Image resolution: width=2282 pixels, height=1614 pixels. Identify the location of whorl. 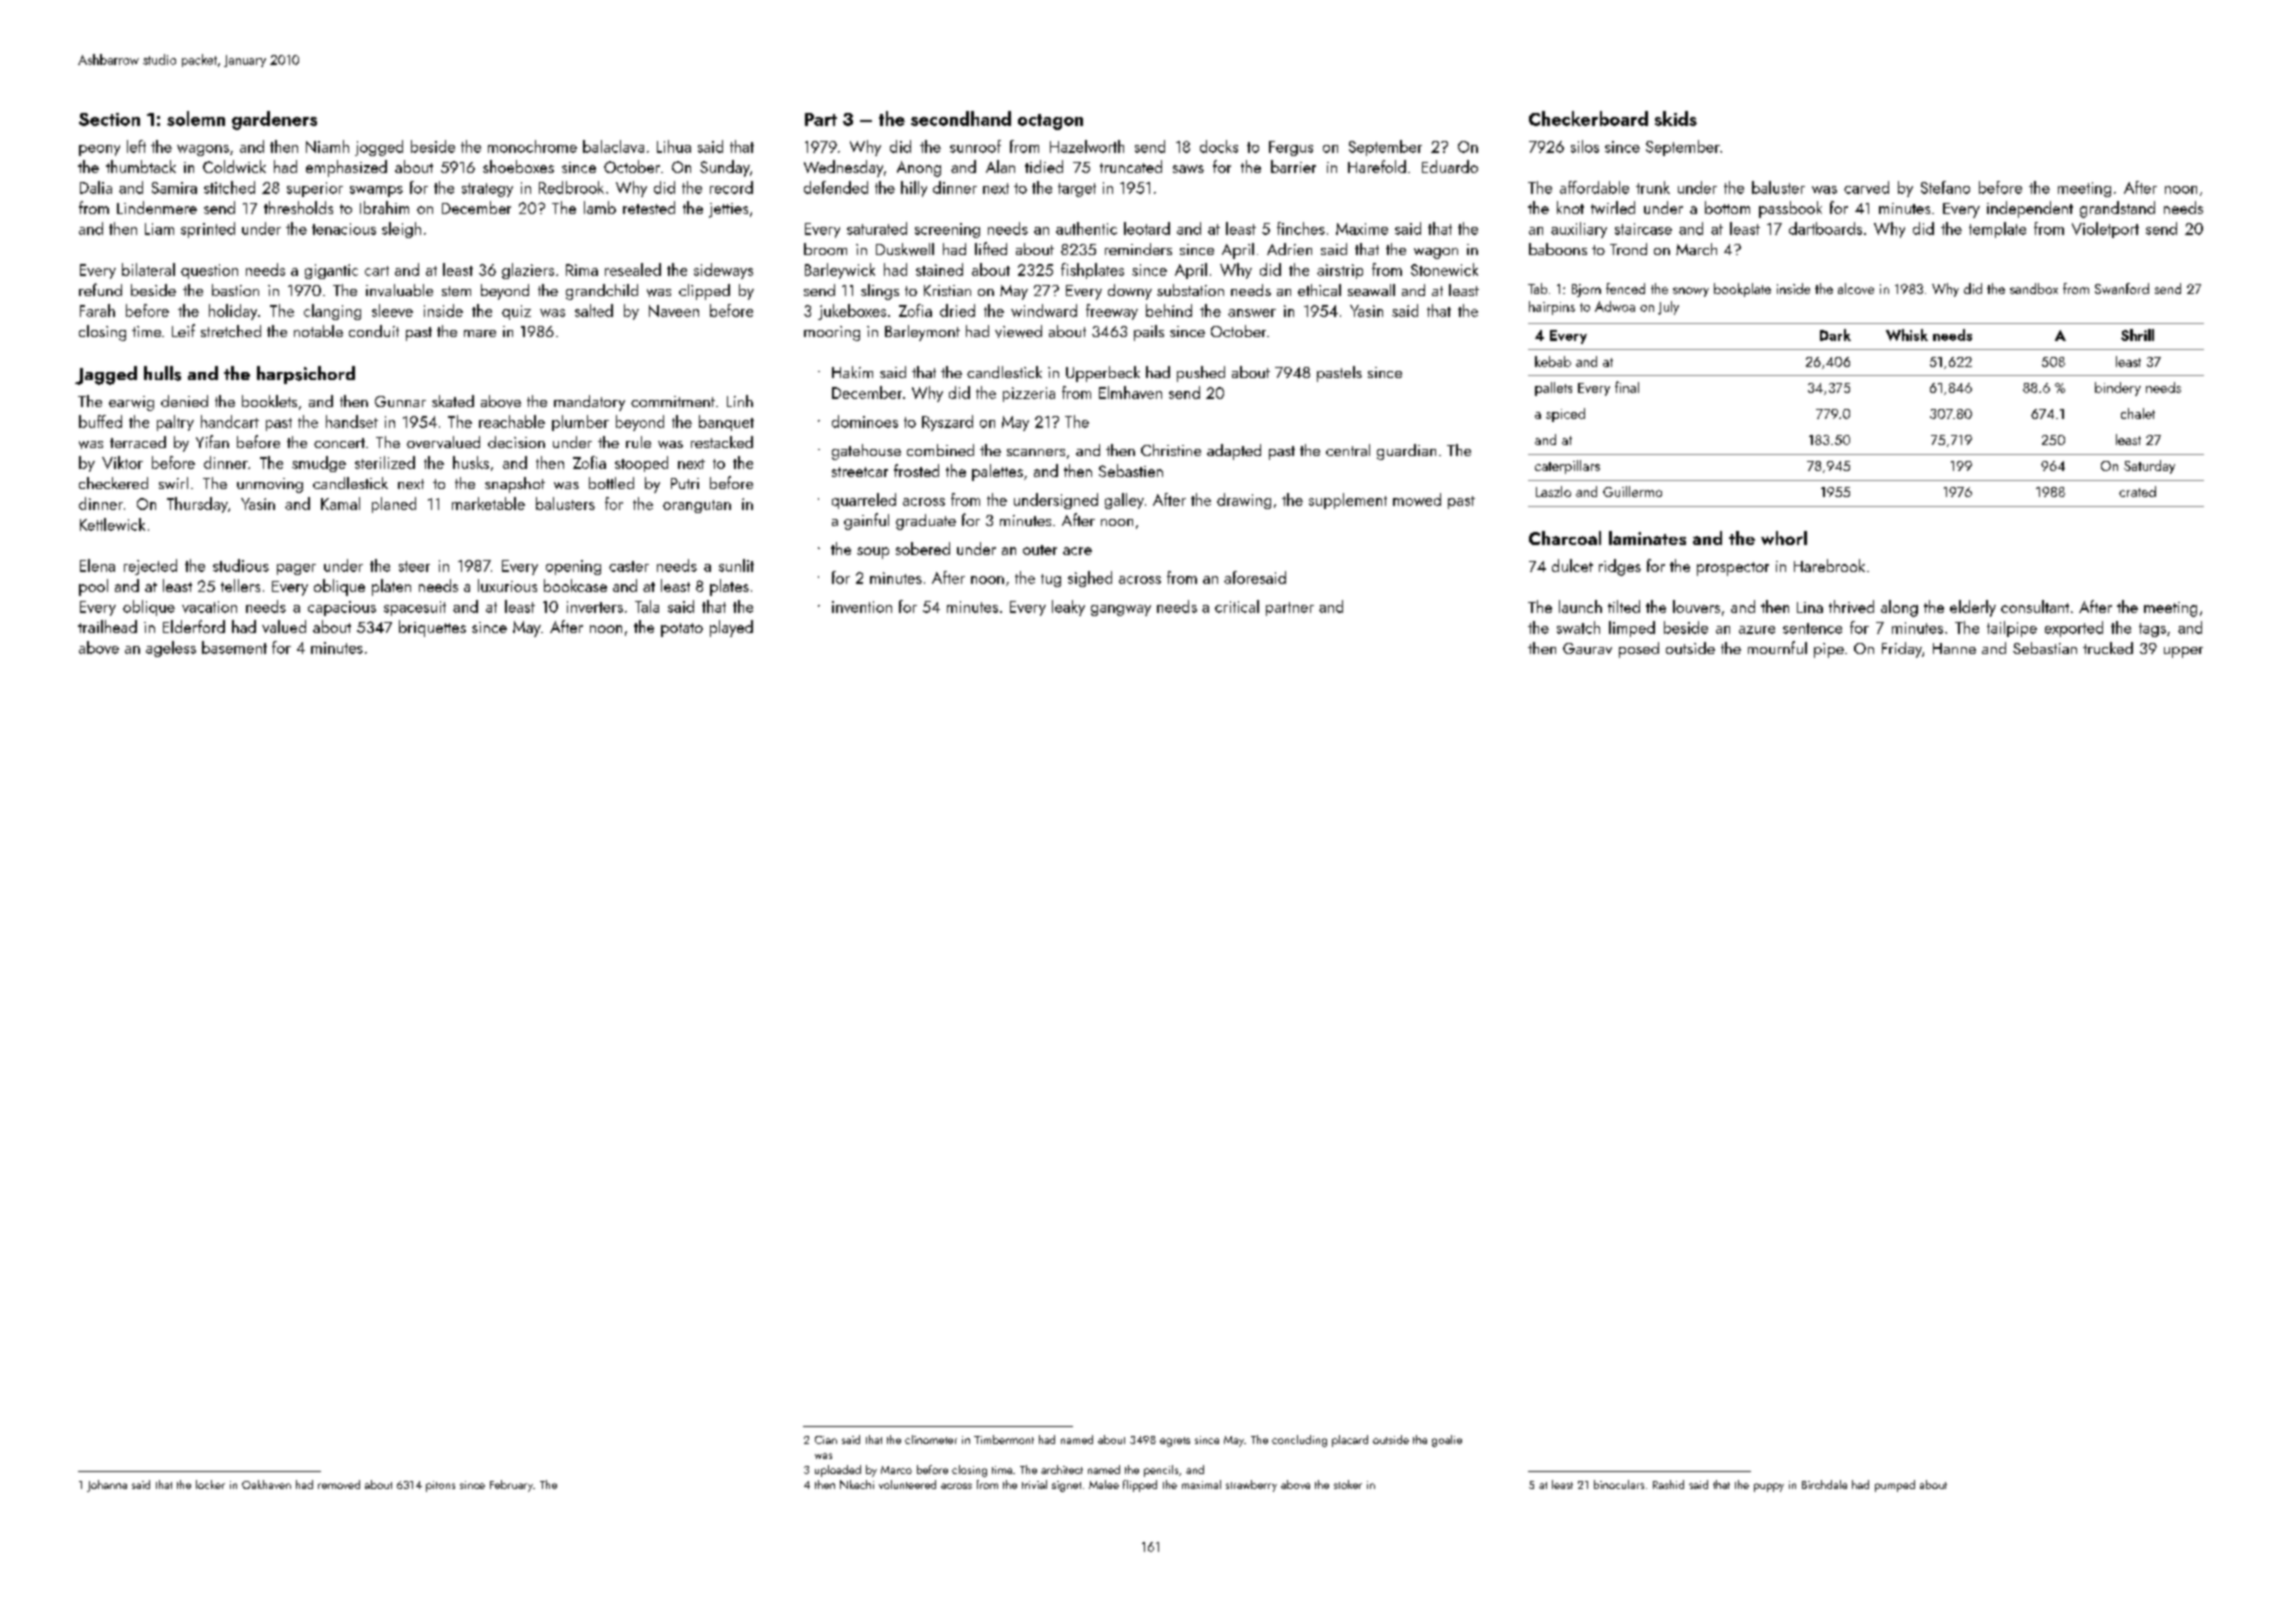
(1784, 538).
